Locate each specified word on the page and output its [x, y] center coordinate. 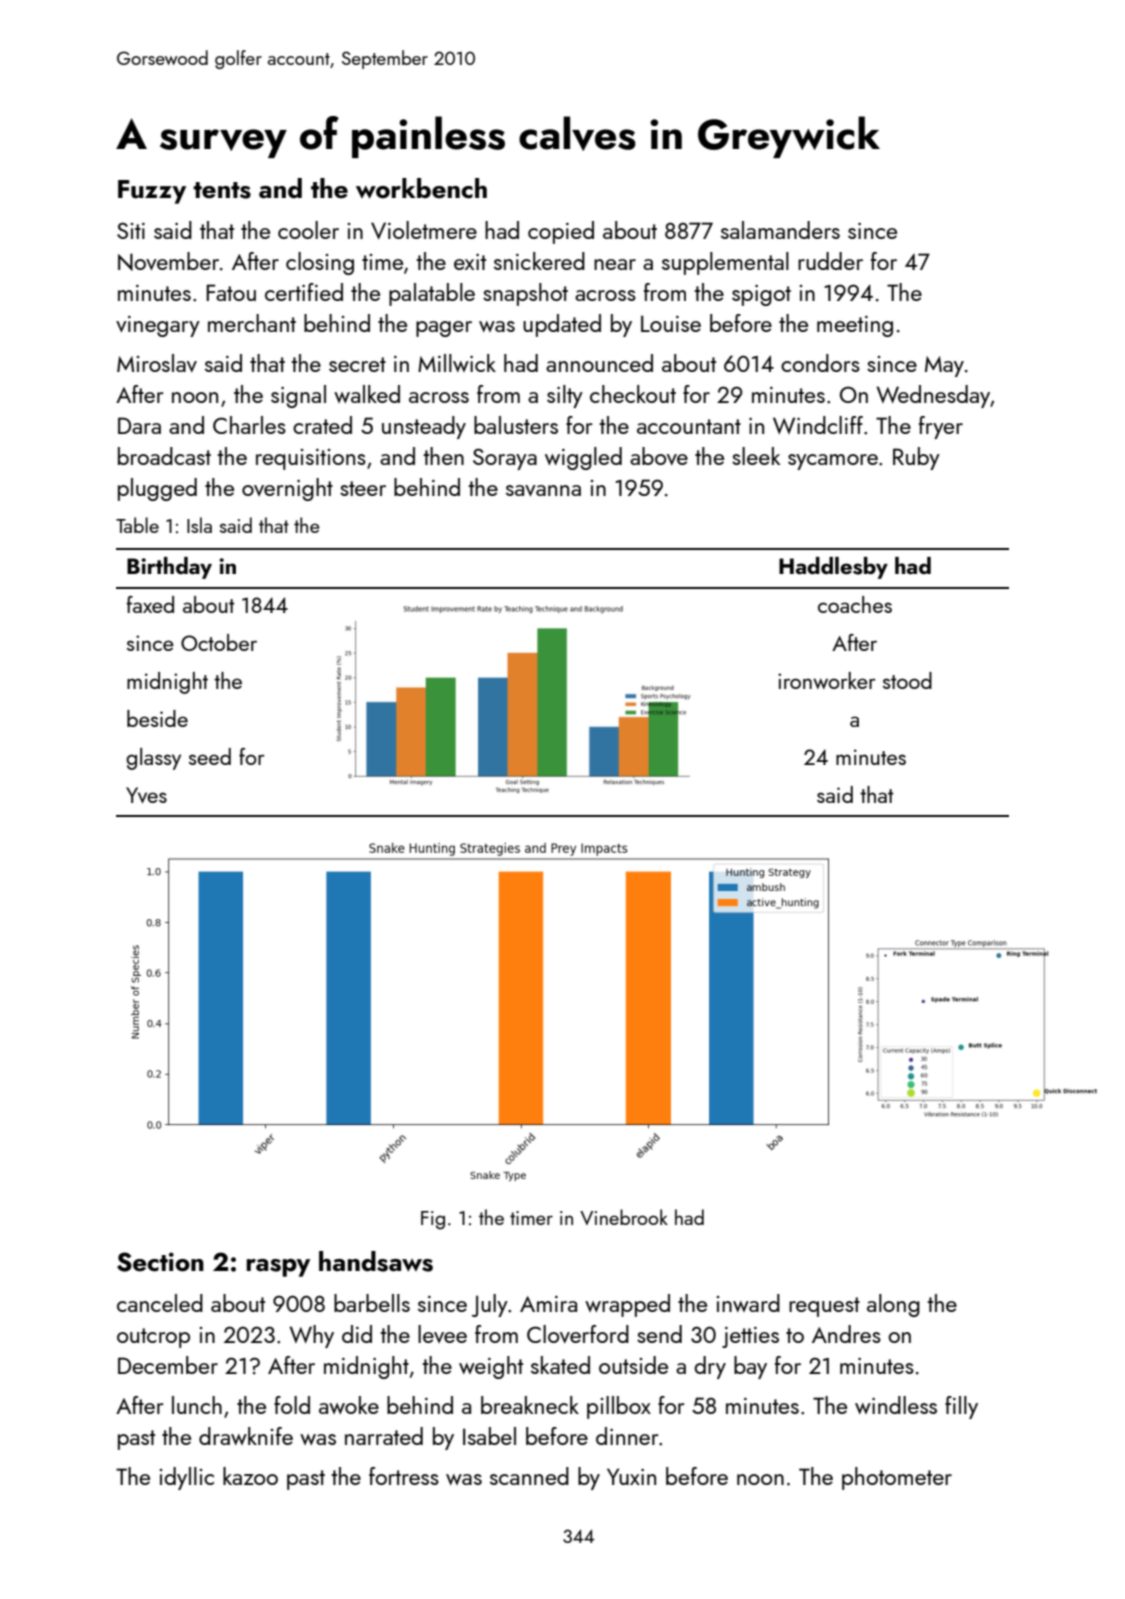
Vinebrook [624, 1217]
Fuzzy [152, 192]
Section [160, 1262]
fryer [941, 427]
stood [907, 680]
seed [210, 756]
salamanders [780, 230]
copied [561, 232]
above [659, 456]
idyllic [187, 1478]
